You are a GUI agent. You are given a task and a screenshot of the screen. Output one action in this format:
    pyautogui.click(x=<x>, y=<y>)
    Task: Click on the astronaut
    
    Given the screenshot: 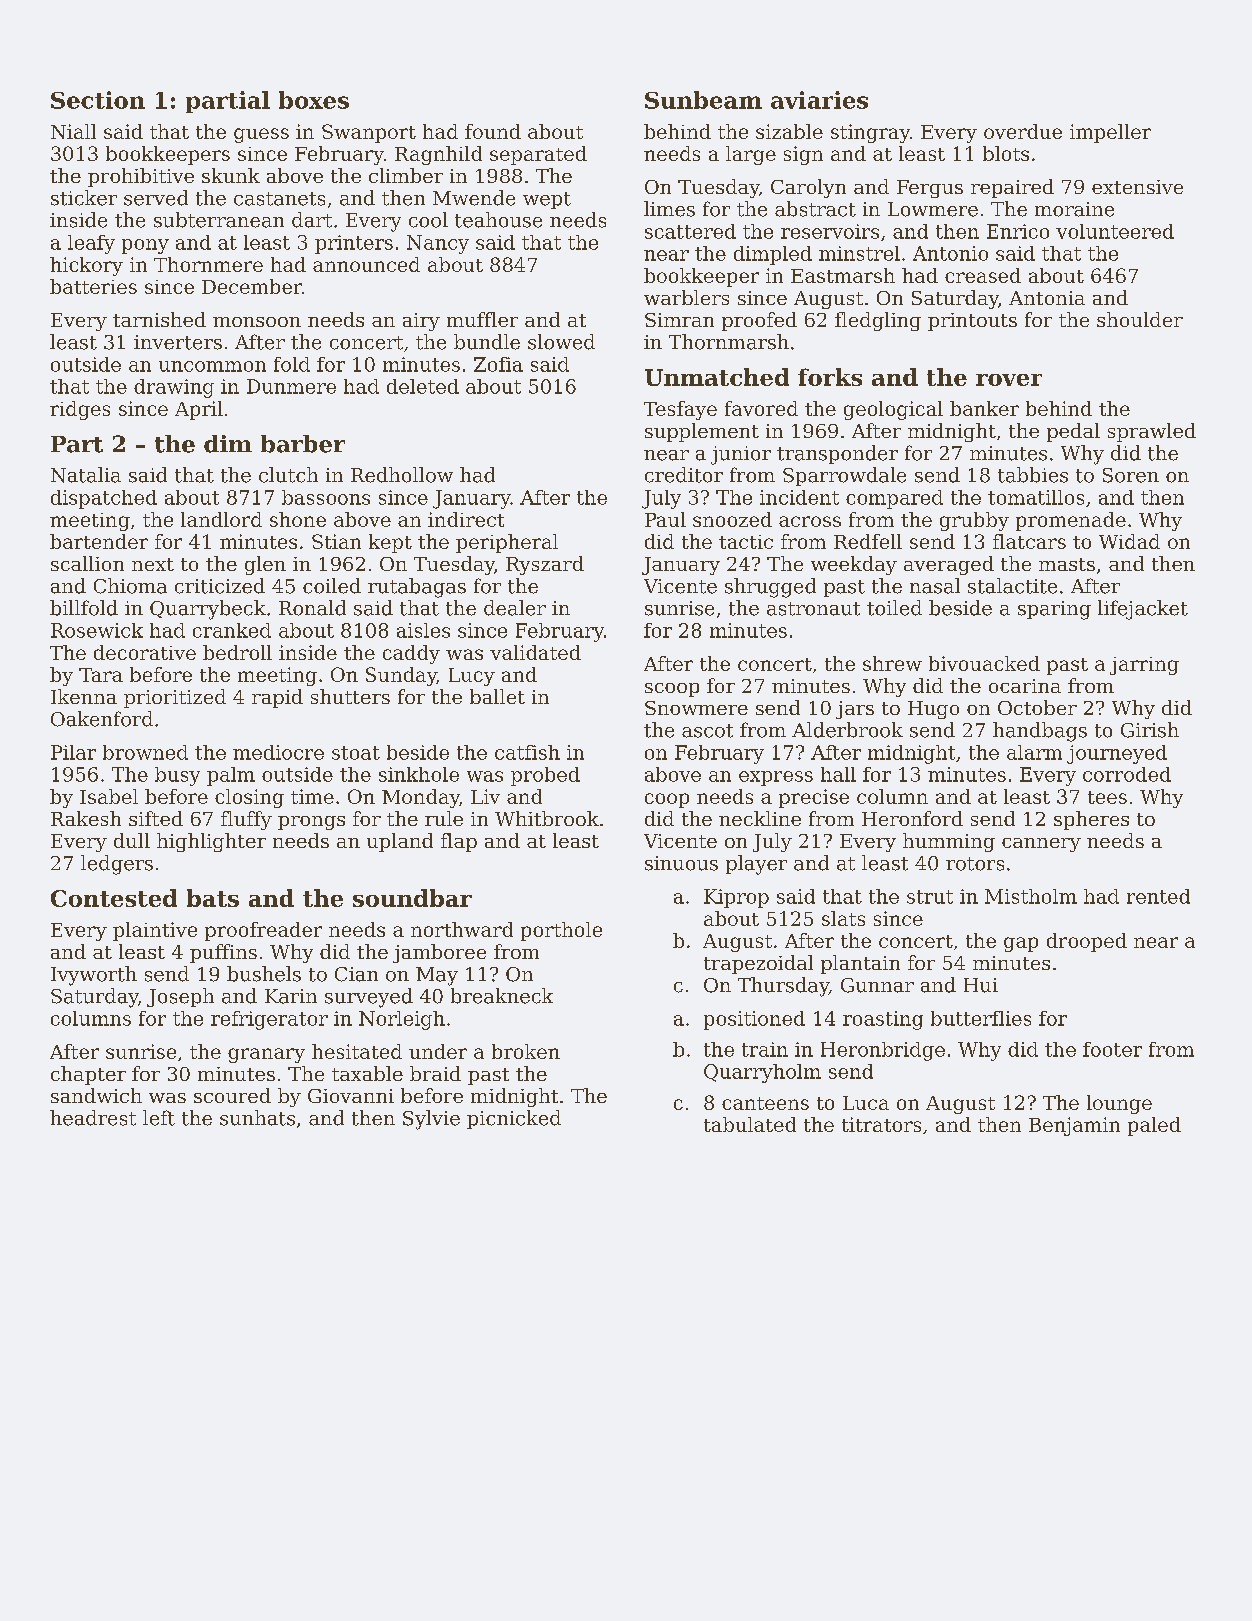 What is the action you would take?
    pyautogui.click(x=813, y=609)
